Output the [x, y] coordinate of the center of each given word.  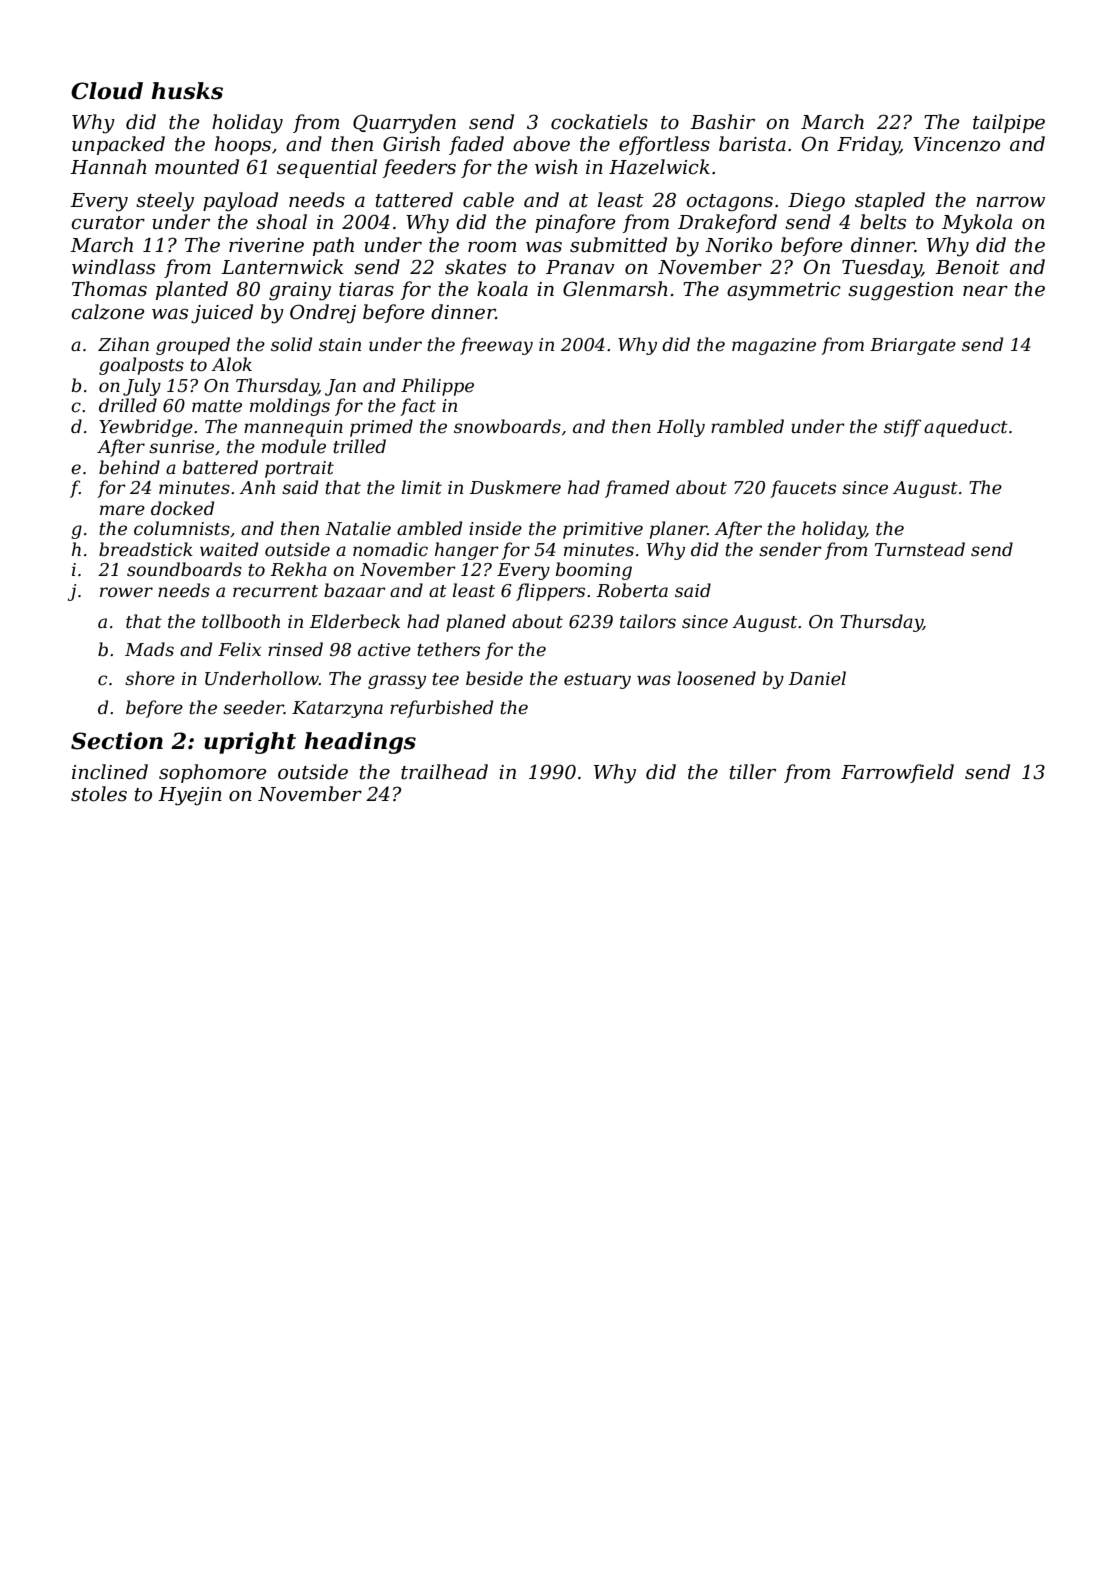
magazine [774, 346]
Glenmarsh [615, 289]
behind [129, 467]
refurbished [441, 709]
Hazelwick [659, 167]
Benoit [967, 267]
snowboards [507, 426]
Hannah [108, 167]
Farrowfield [897, 773]
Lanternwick [282, 267]
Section [117, 741]
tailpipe [1009, 123]
